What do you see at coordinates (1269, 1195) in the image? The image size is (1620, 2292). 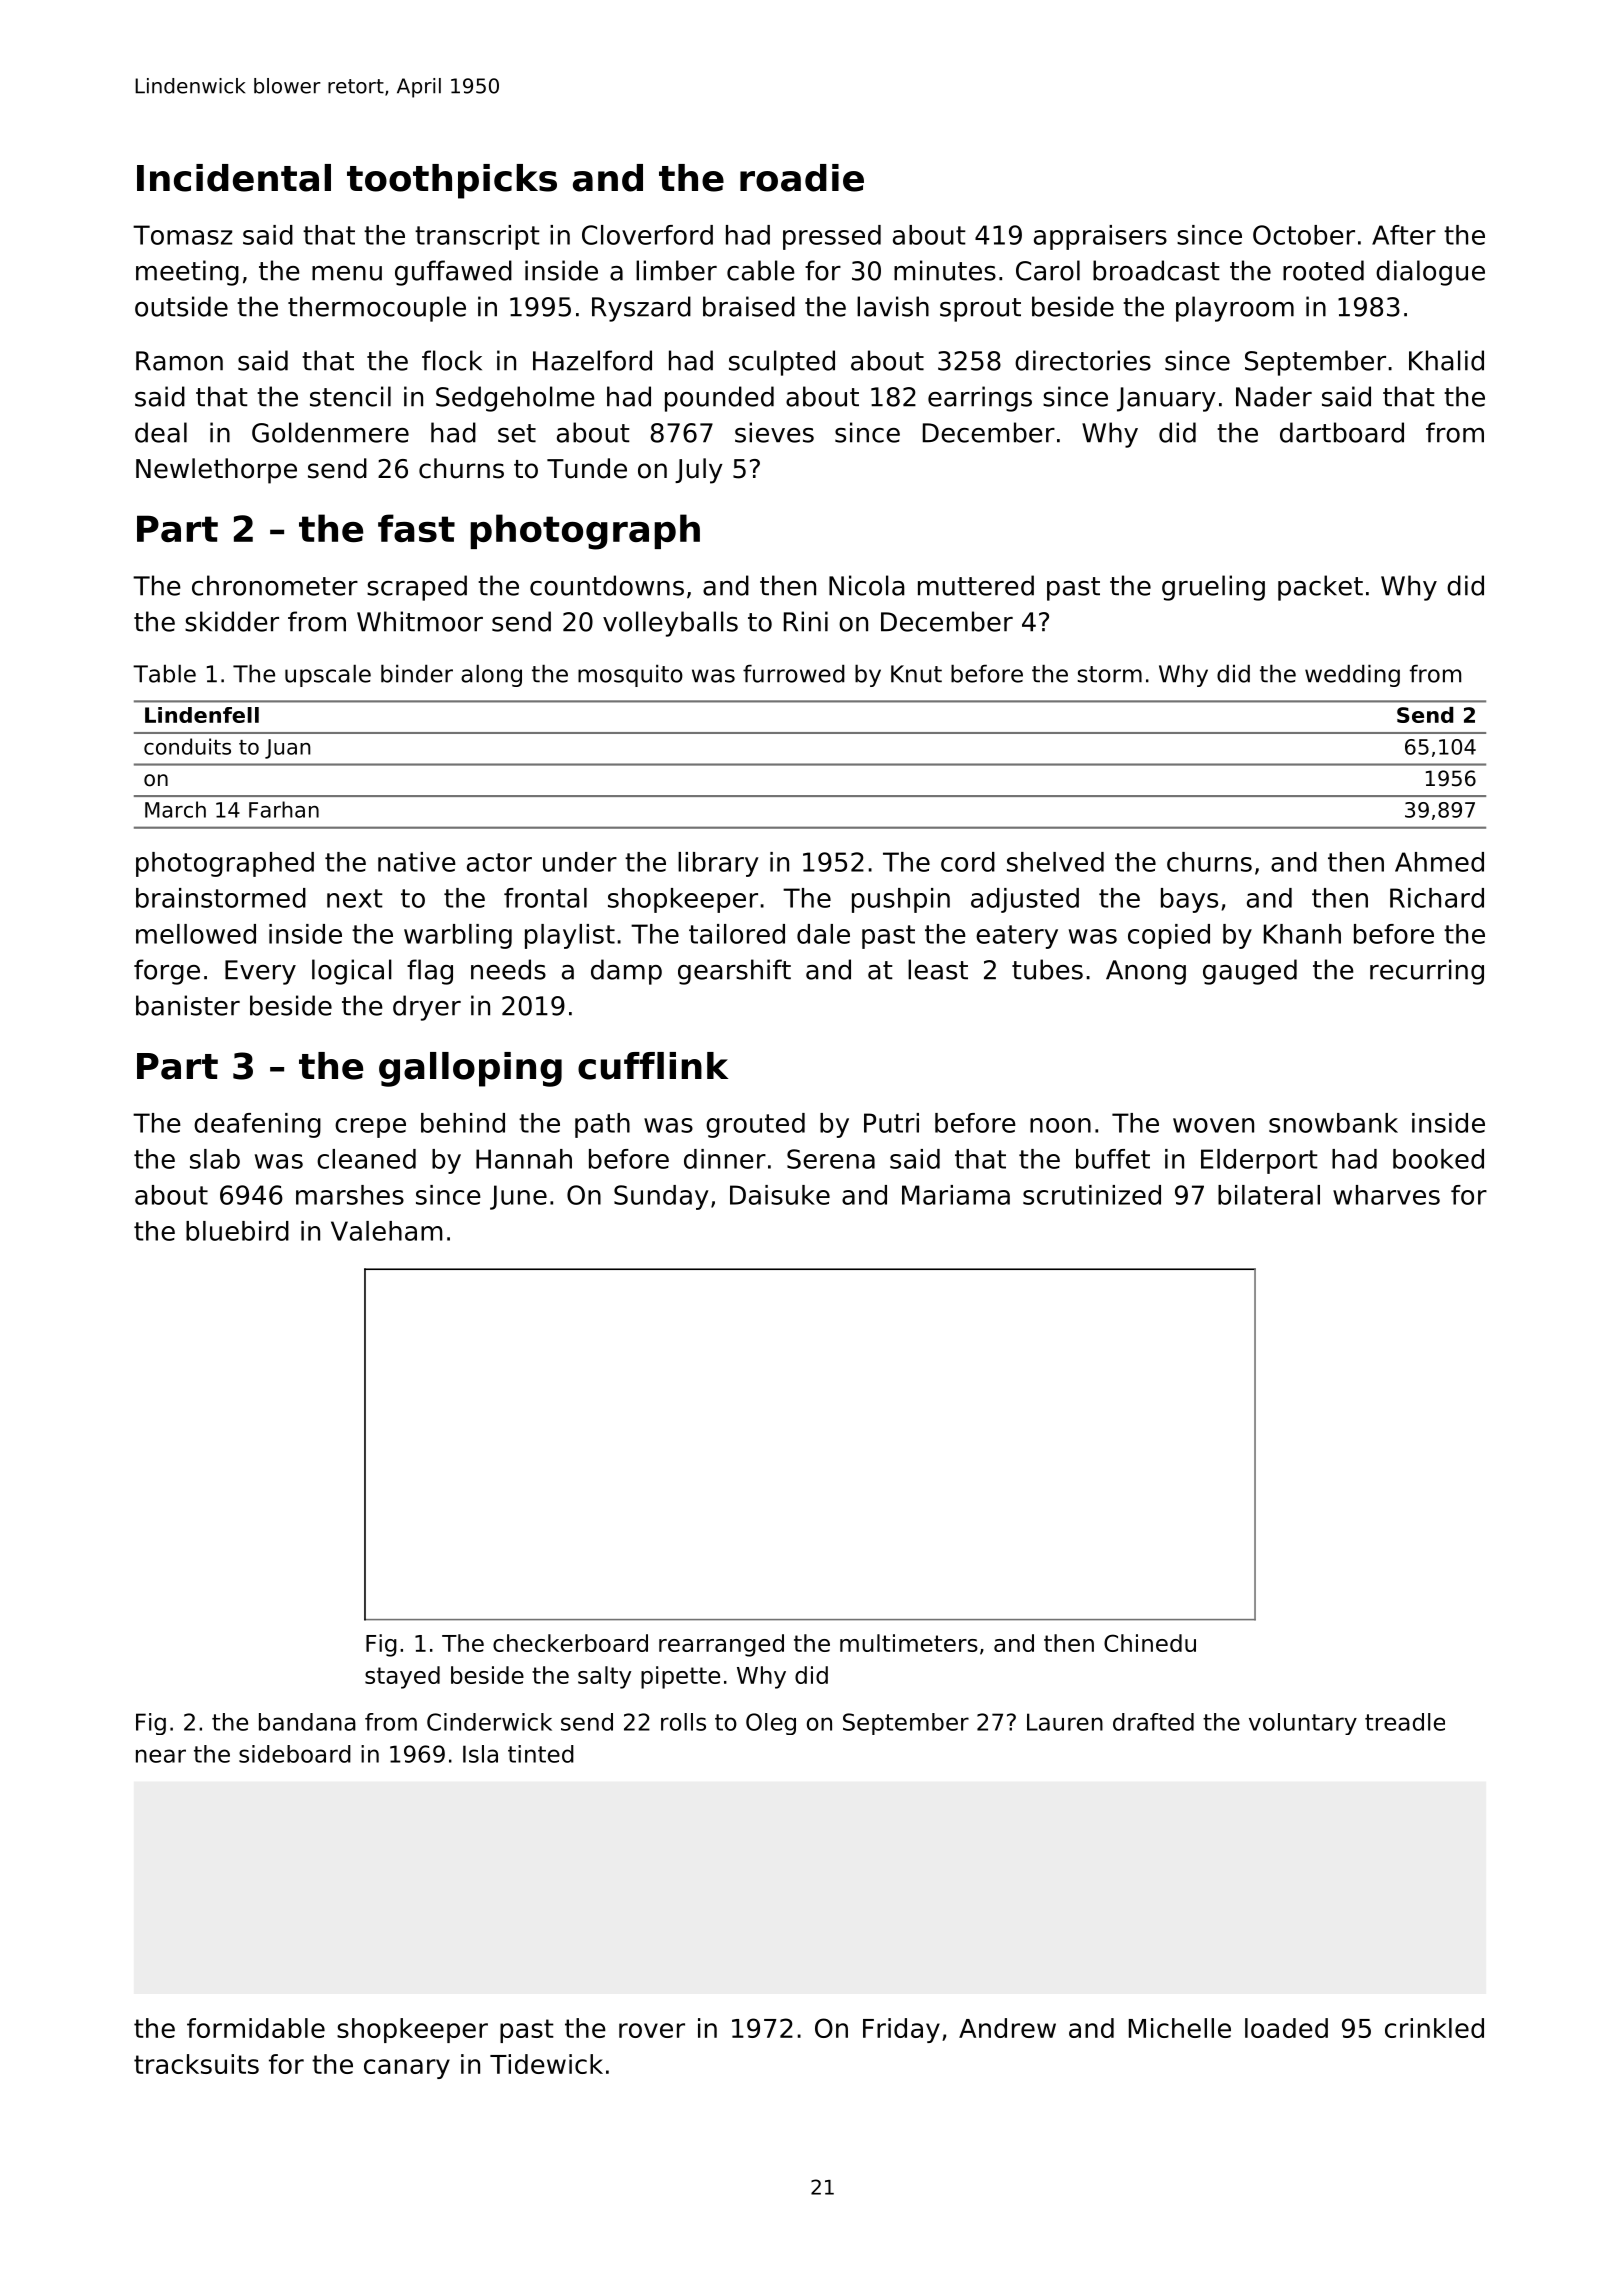 I see `bilateral` at bounding box center [1269, 1195].
